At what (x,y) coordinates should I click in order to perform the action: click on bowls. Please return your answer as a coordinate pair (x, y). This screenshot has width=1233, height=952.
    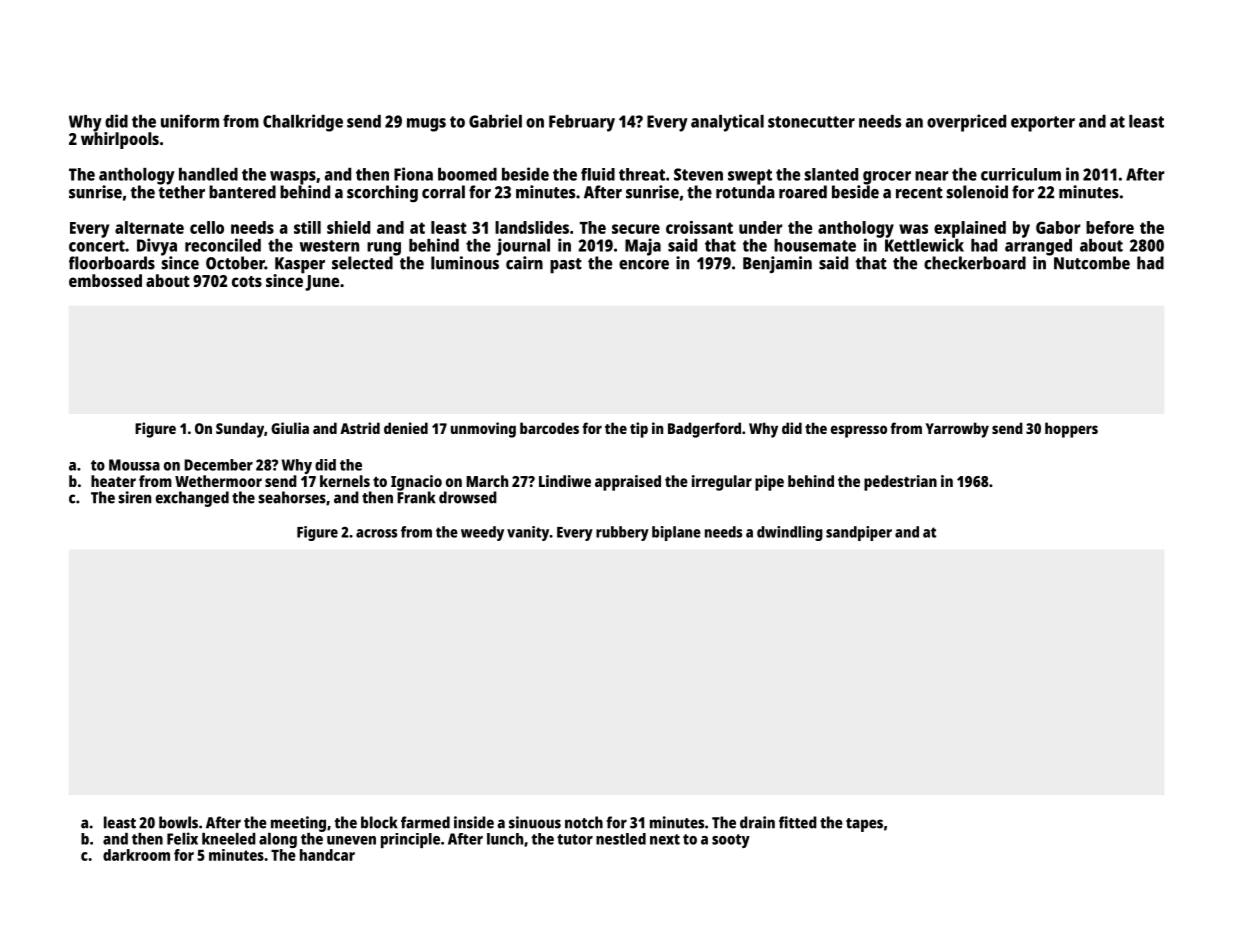
    Looking at the image, I should click on (178, 822).
